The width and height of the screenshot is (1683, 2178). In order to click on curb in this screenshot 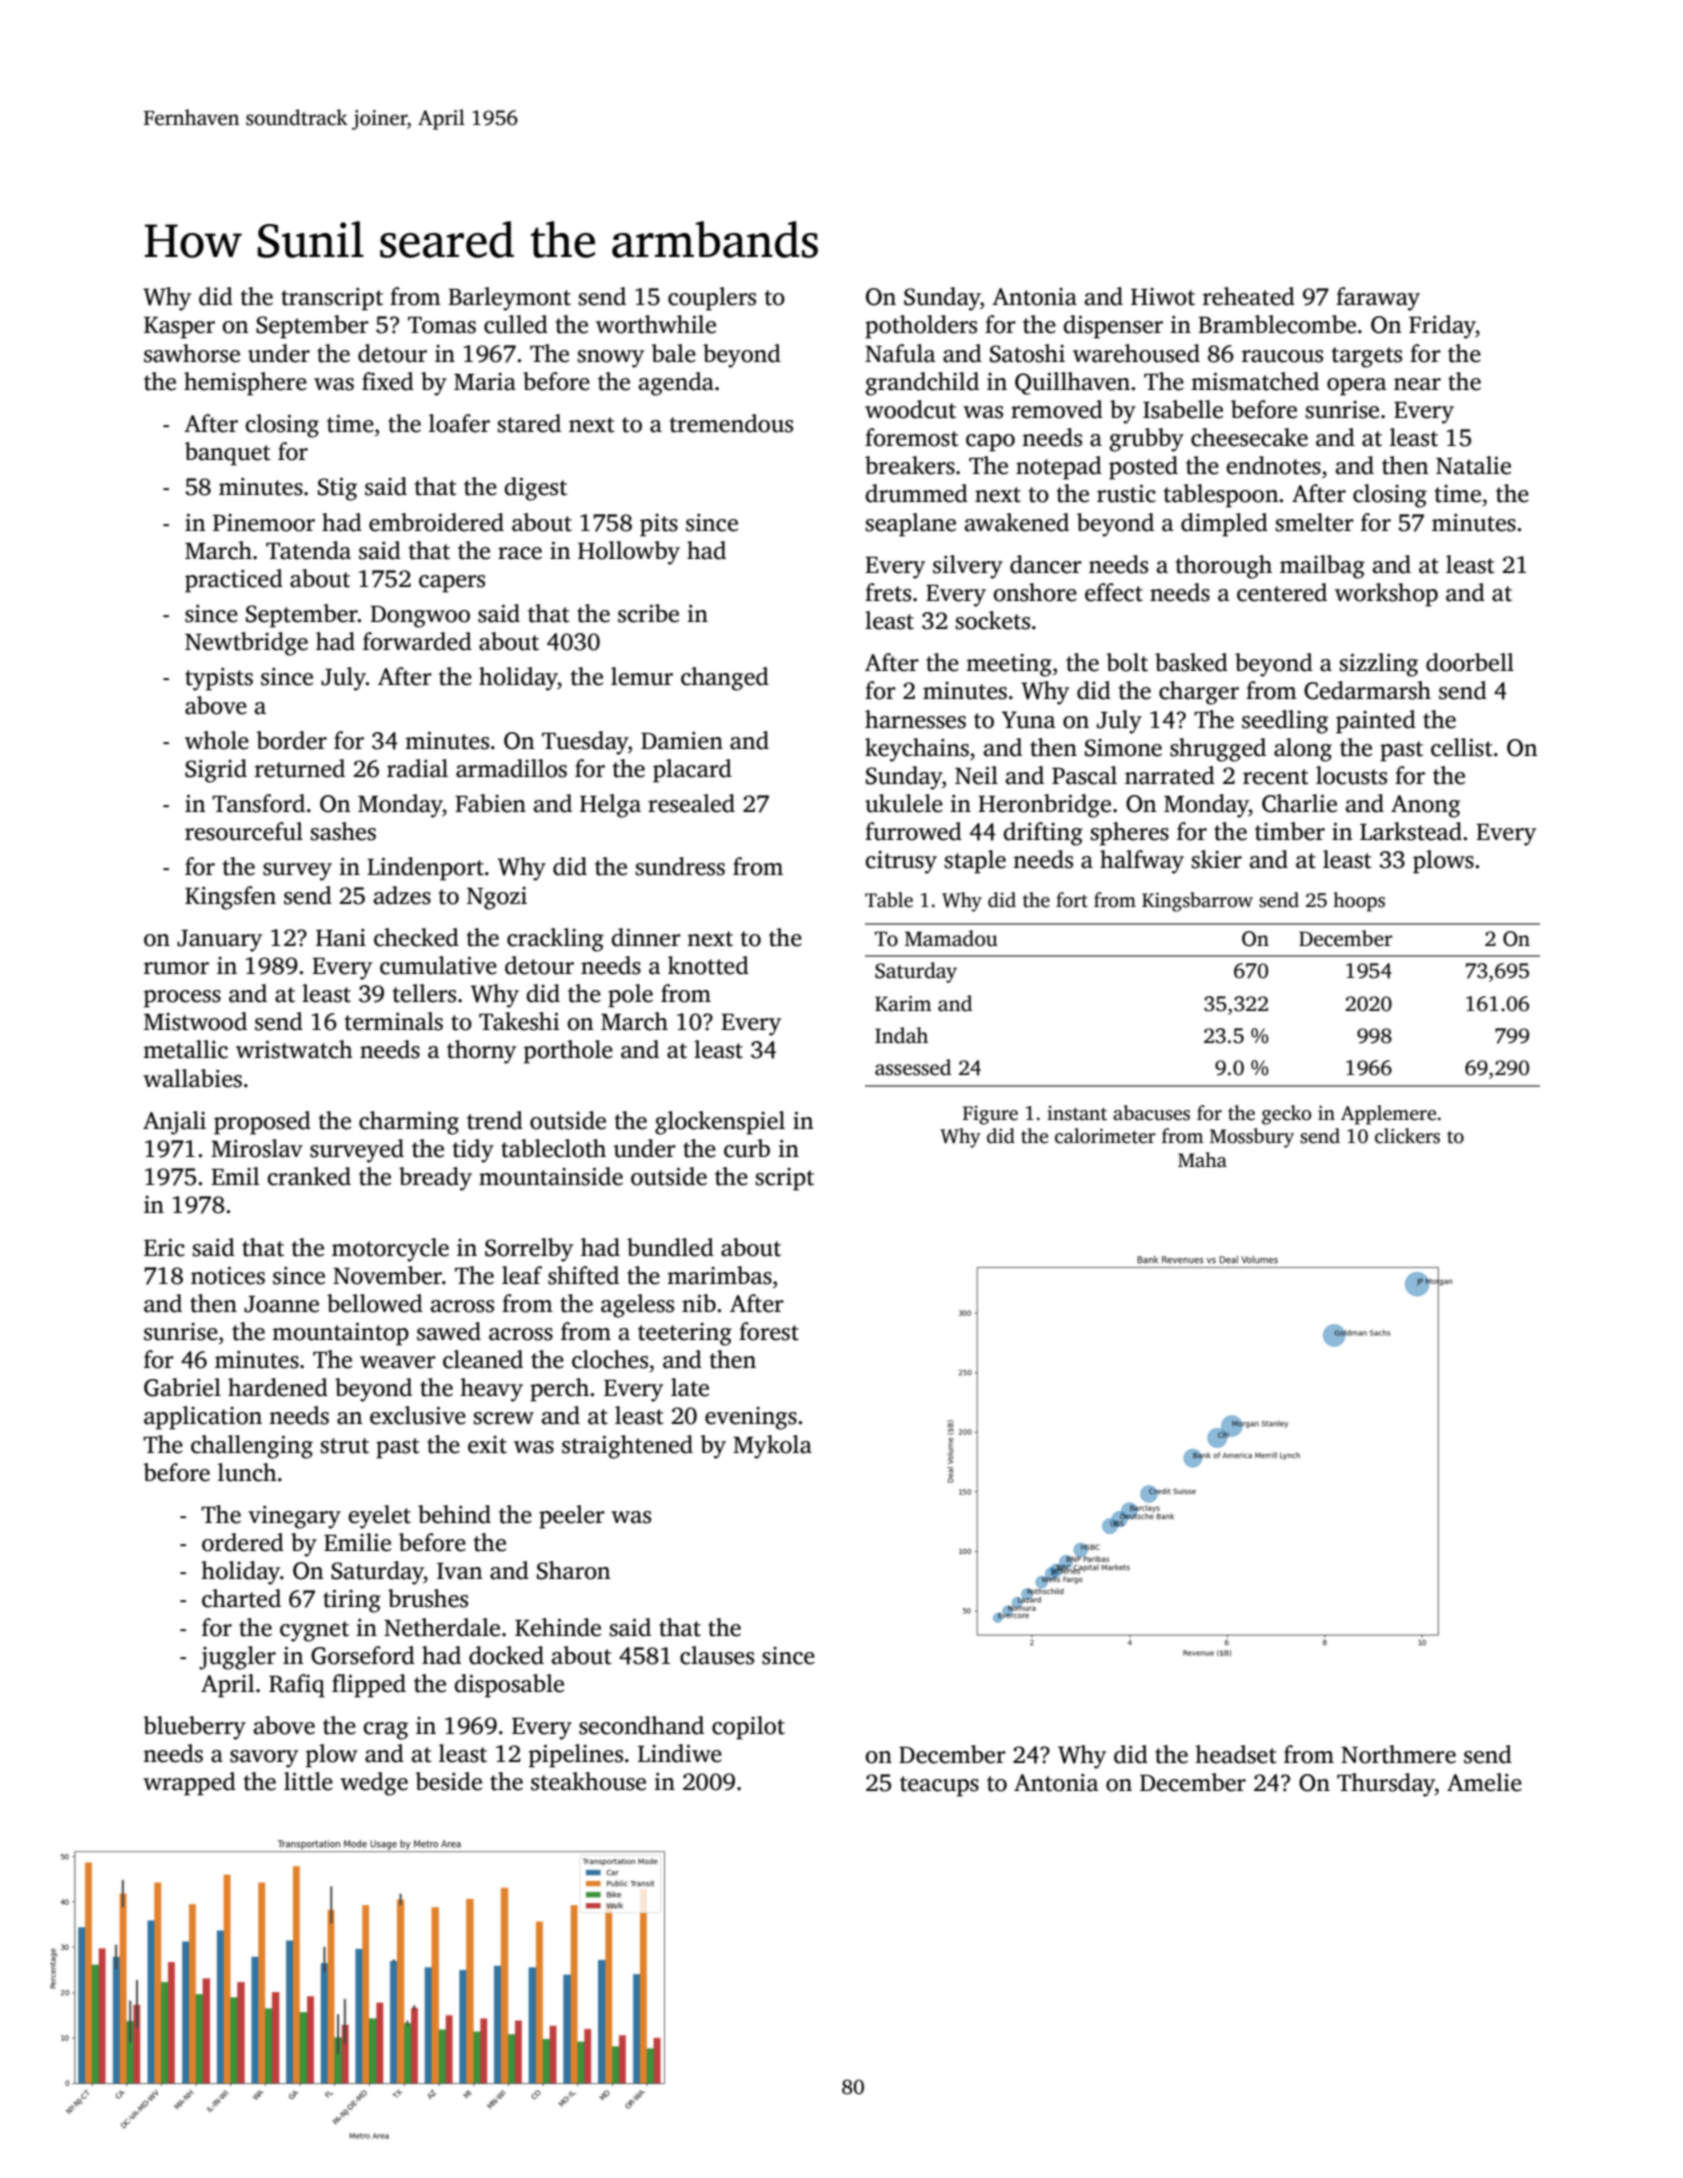, I will do `click(747, 1148)`.
